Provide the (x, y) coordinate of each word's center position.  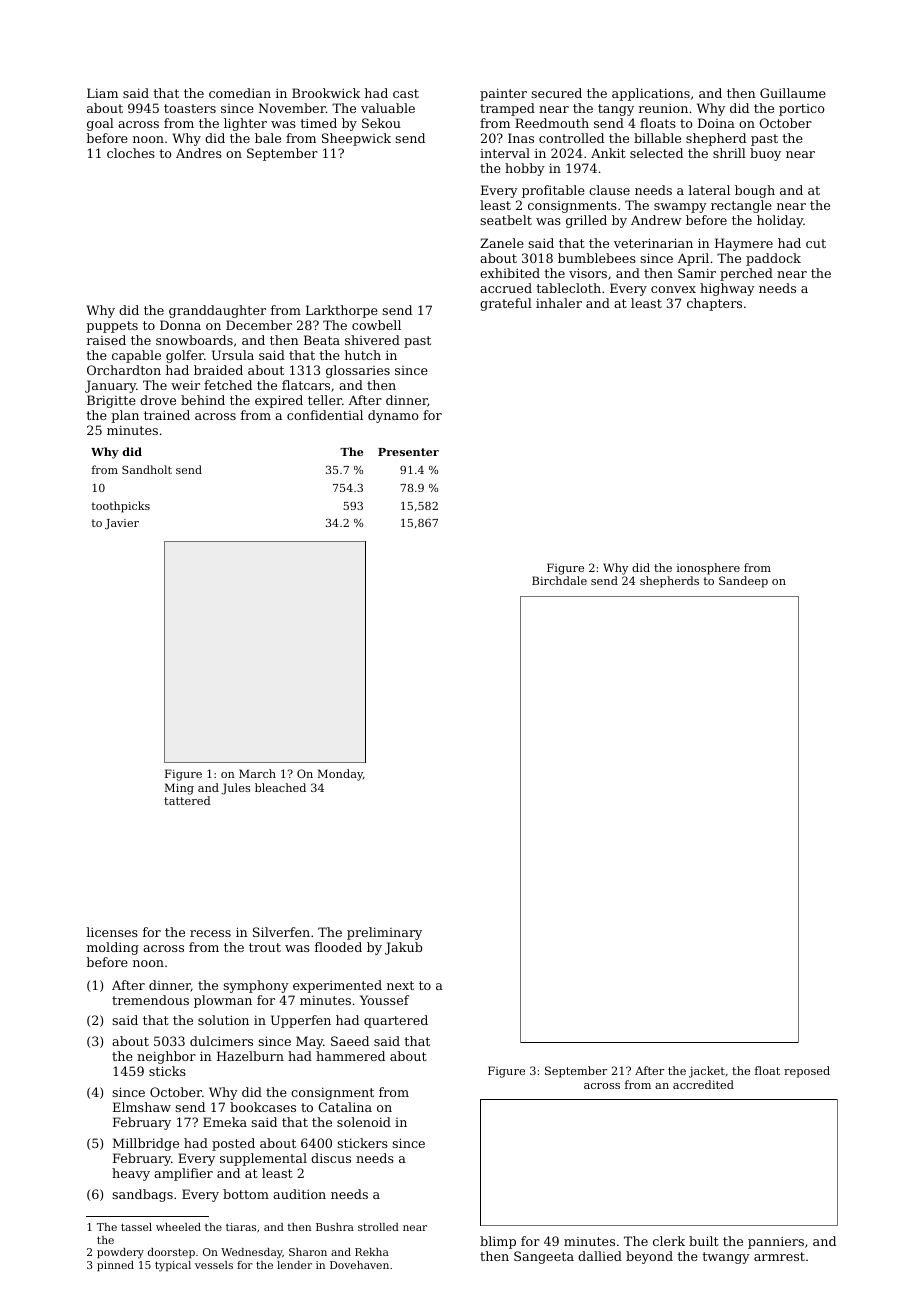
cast (406, 93)
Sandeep (743, 582)
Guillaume (793, 93)
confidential (325, 415)
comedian (240, 93)
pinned (115, 1266)
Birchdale (559, 580)
